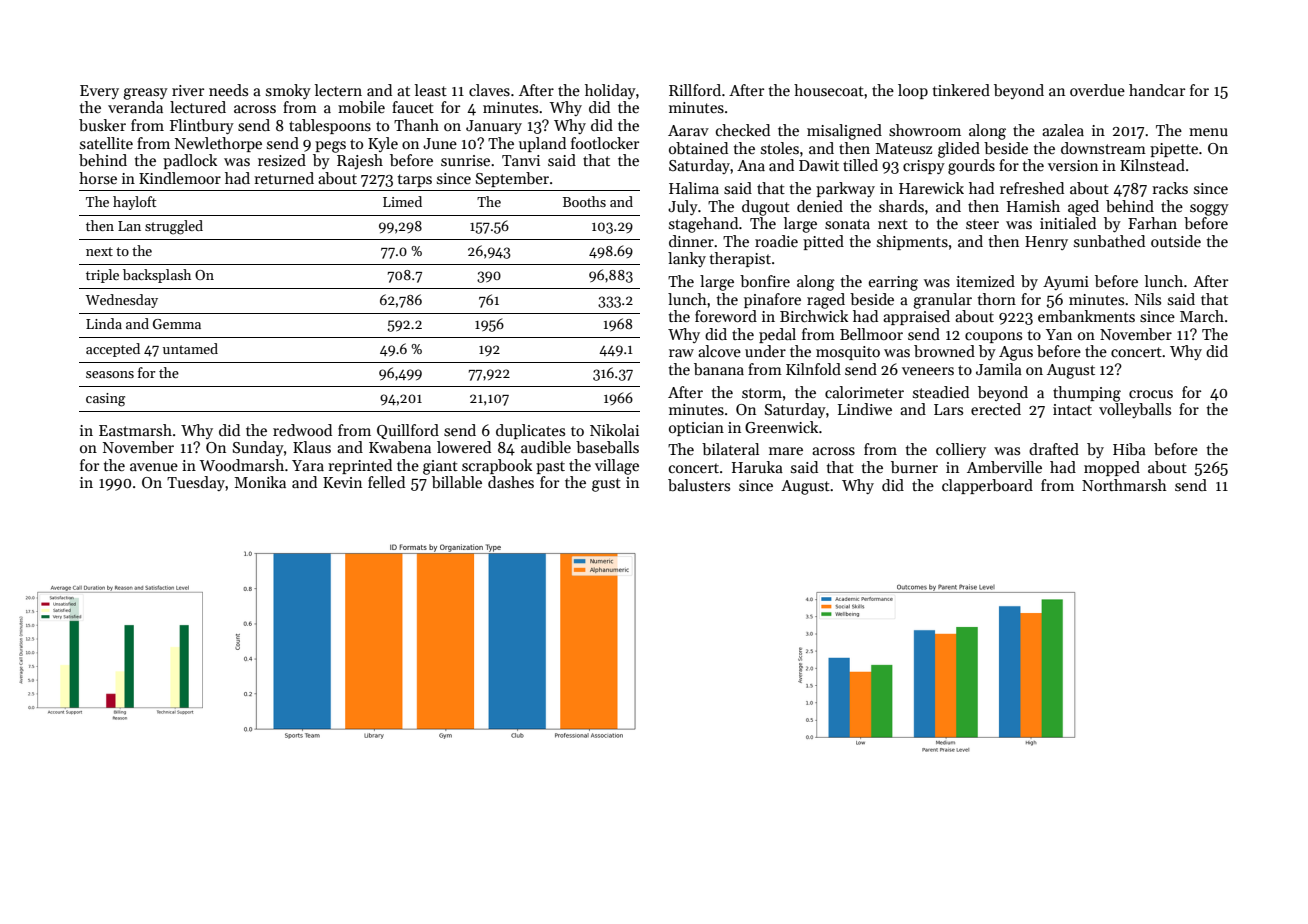  Describe the element at coordinates (1209, 210) in the document. I see `soggy` at that location.
